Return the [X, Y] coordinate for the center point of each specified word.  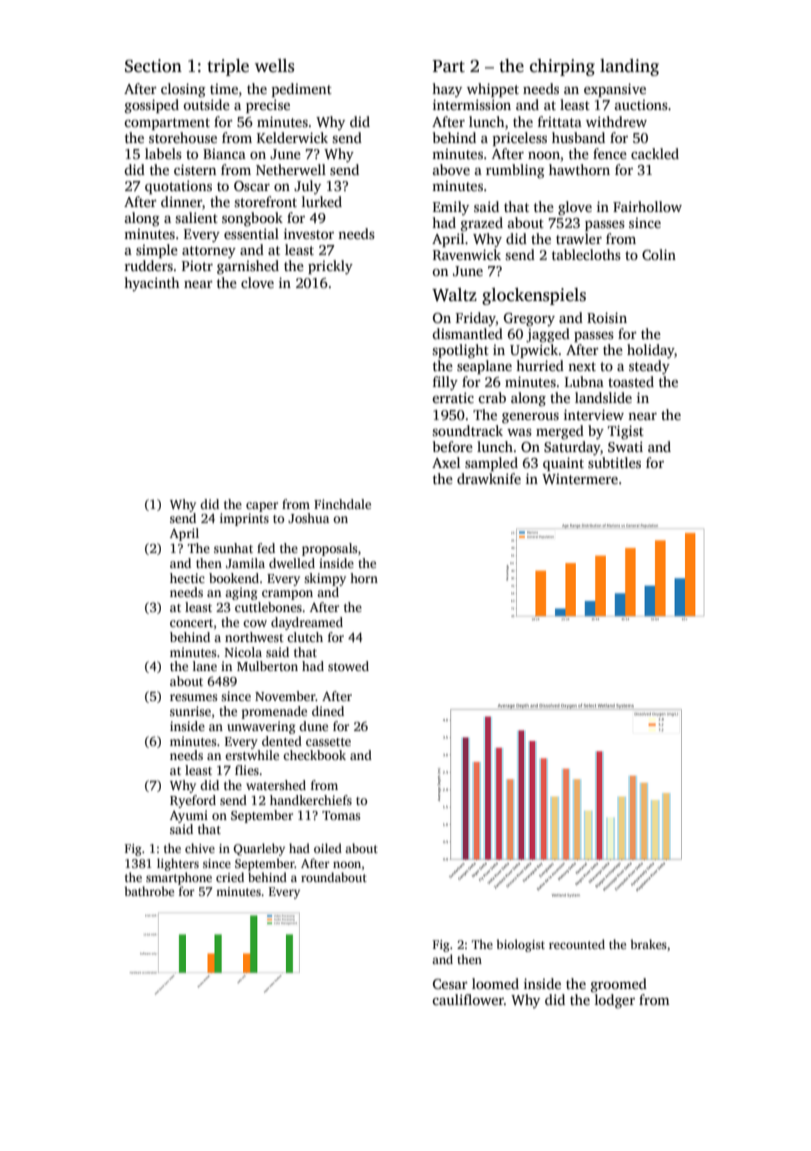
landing [629, 67]
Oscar [252, 186]
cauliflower [468, 999]
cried [230, 877]
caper [262, 507]
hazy [447, 90]
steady [649, 367]
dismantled [467, 333]
